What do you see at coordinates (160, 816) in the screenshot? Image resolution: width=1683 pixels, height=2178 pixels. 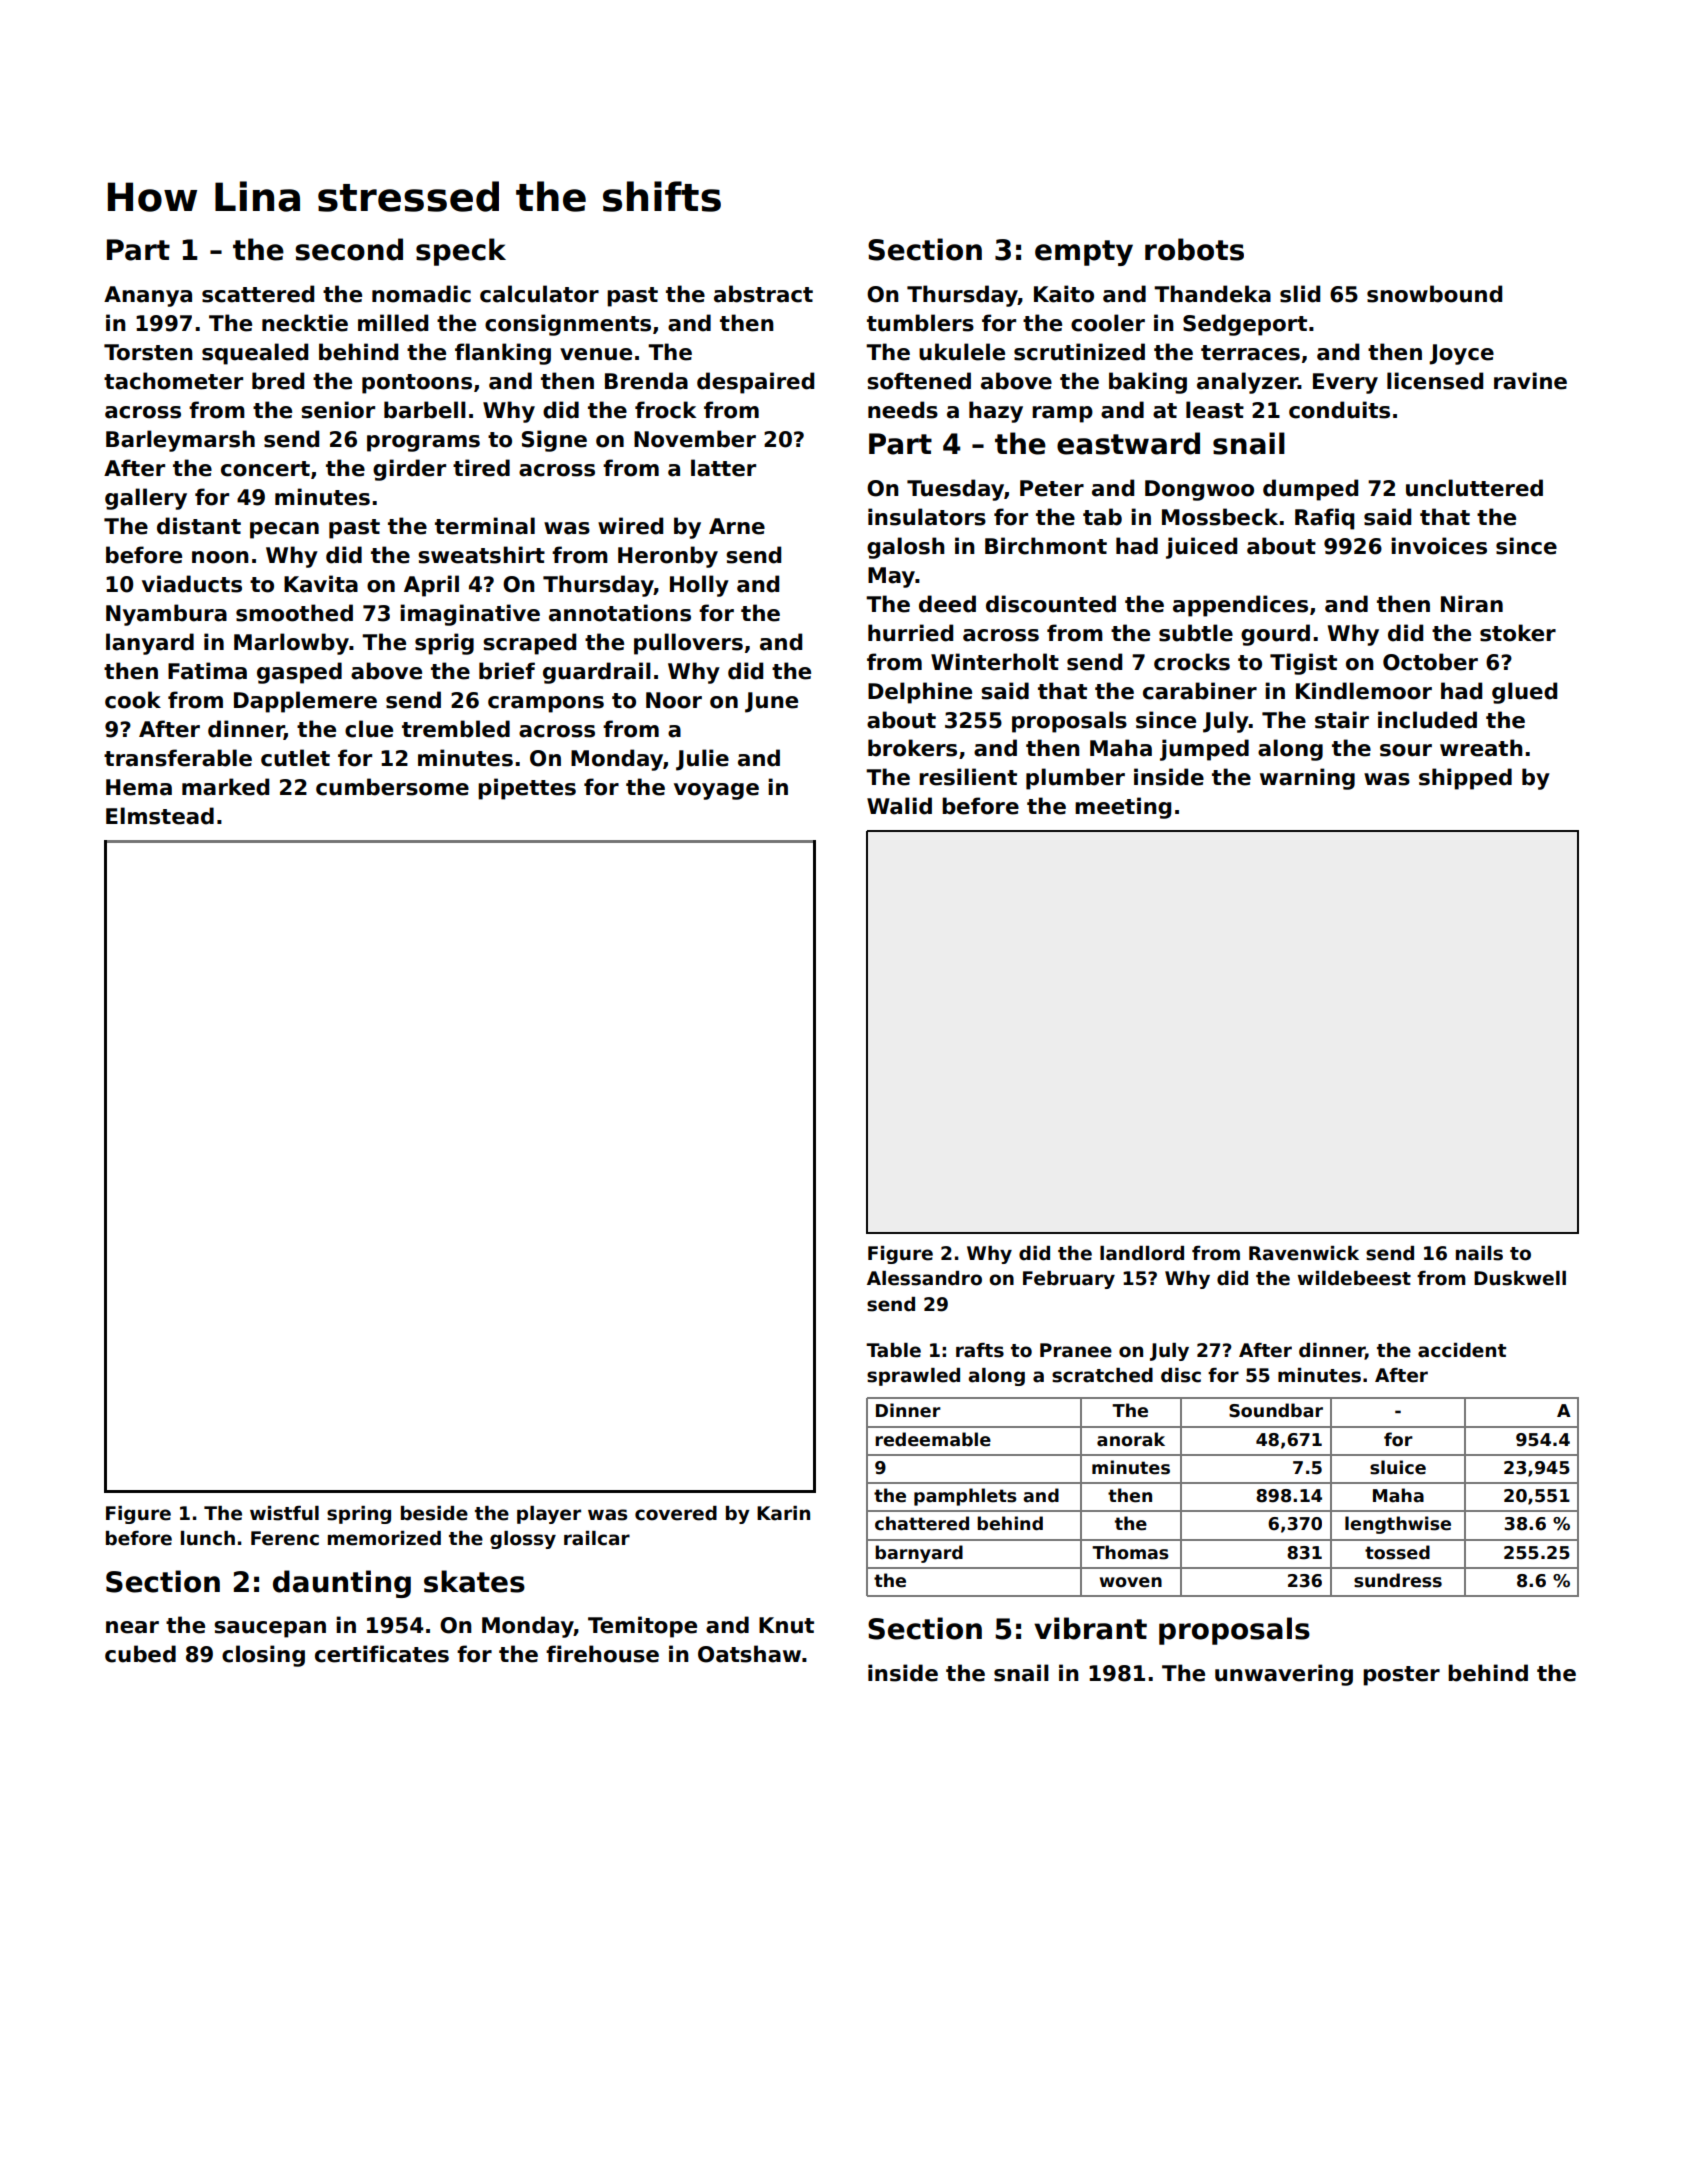 I see `Elmstead` at bounding box center [160, 816].
